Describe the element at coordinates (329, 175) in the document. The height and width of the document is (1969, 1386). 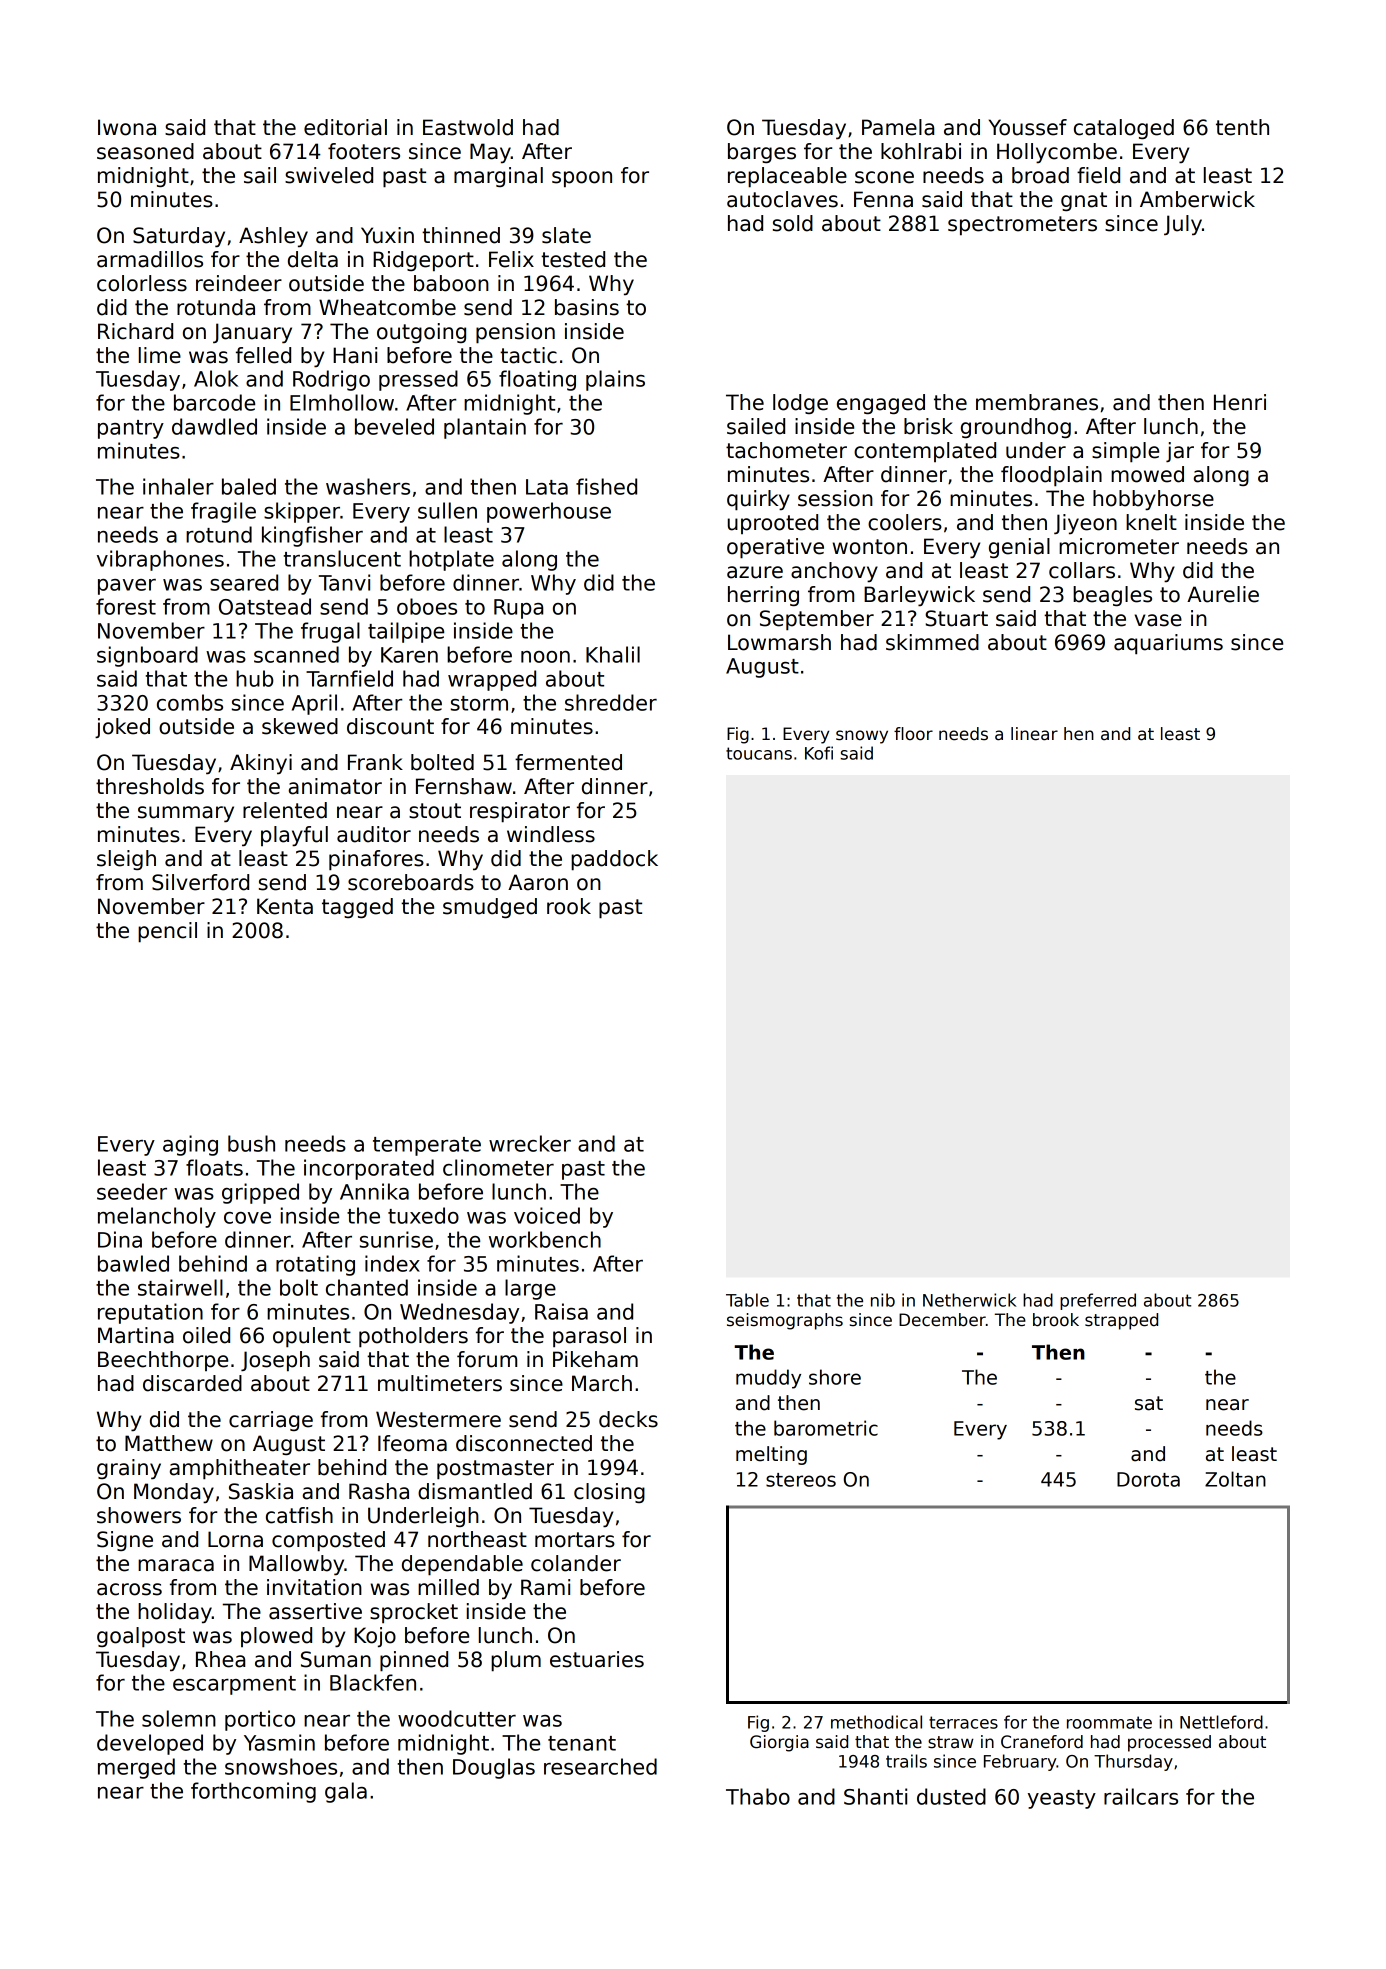
I see `swiveled` at that location.
